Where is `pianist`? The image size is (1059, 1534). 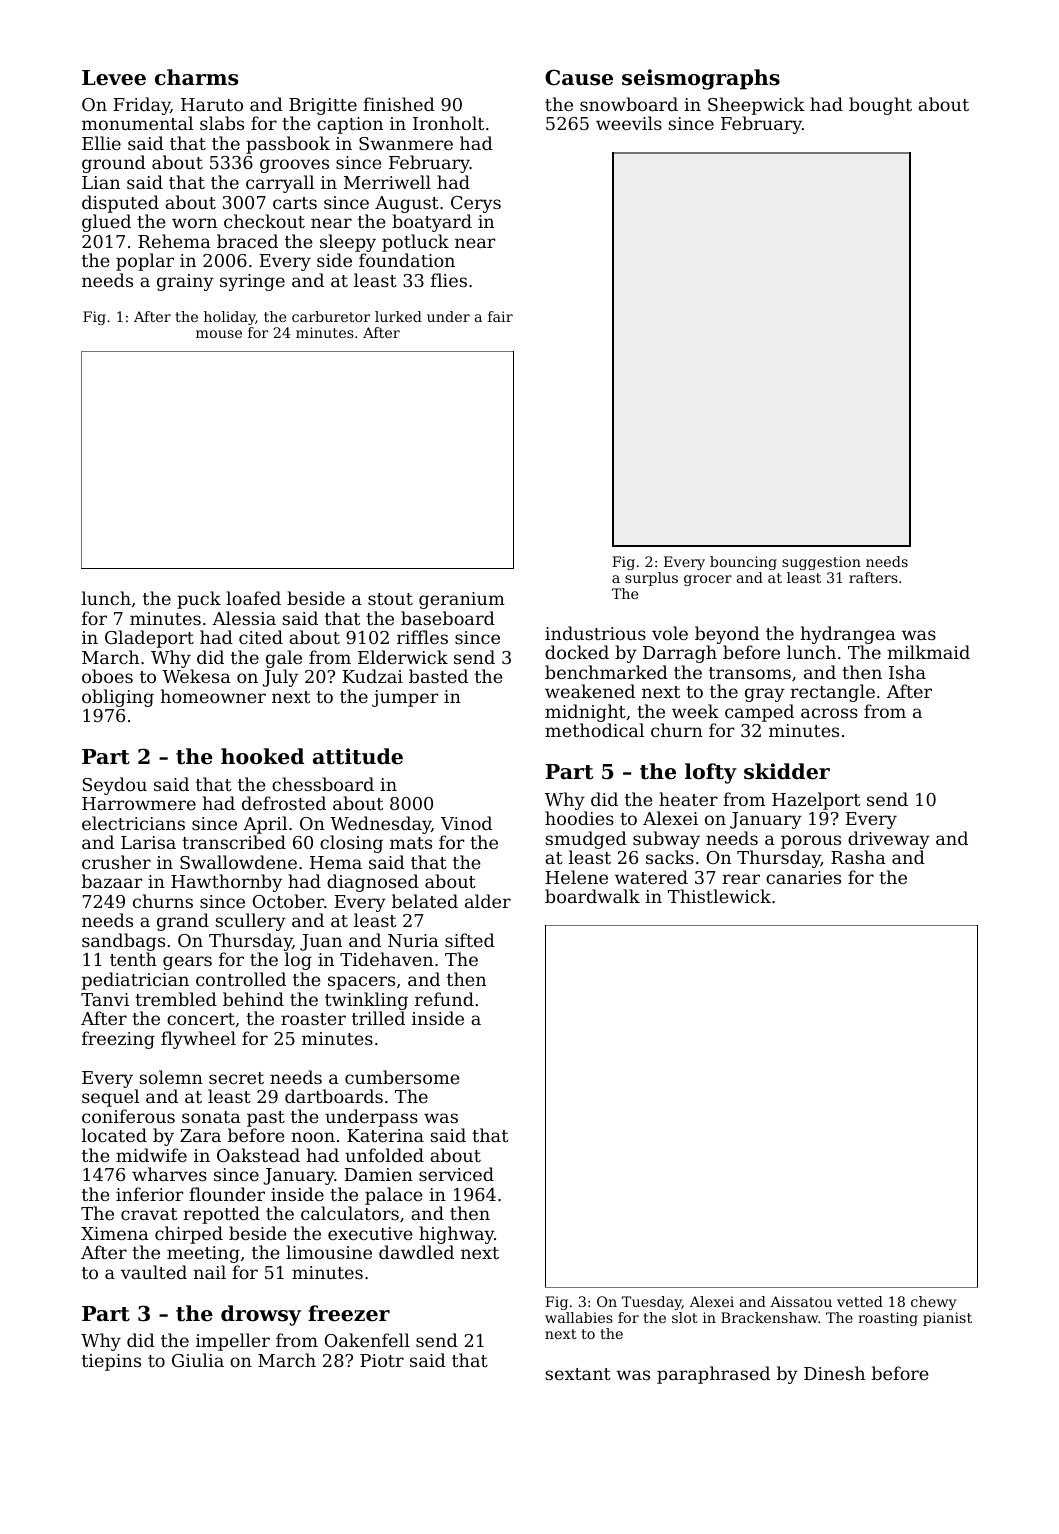 pianist is located at coordinates (947, 1319).
